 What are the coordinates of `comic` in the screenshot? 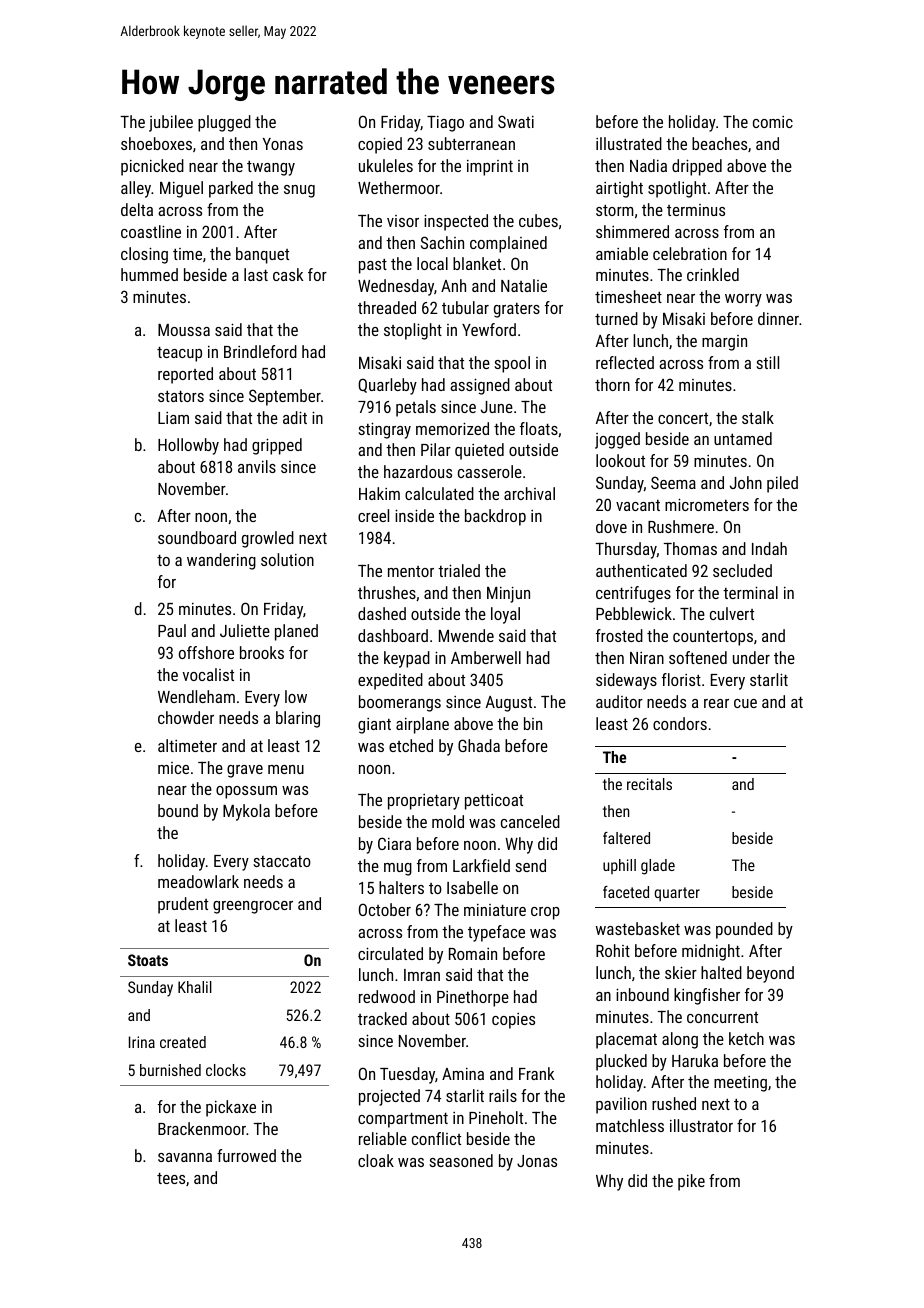 It's located at (773, 122).
